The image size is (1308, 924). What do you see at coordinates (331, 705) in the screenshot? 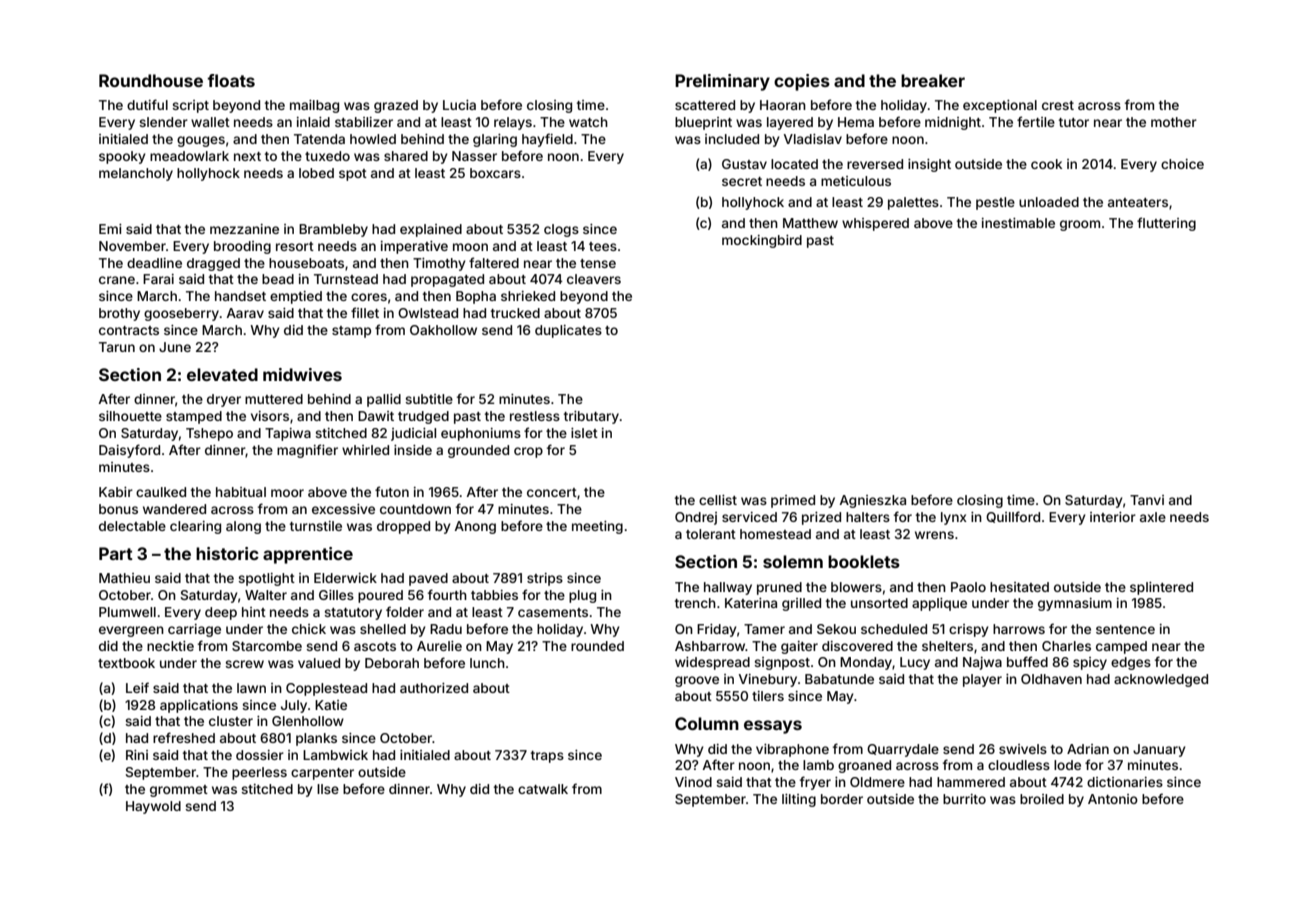
I see `Katie` at bounding box center [331, 705].
